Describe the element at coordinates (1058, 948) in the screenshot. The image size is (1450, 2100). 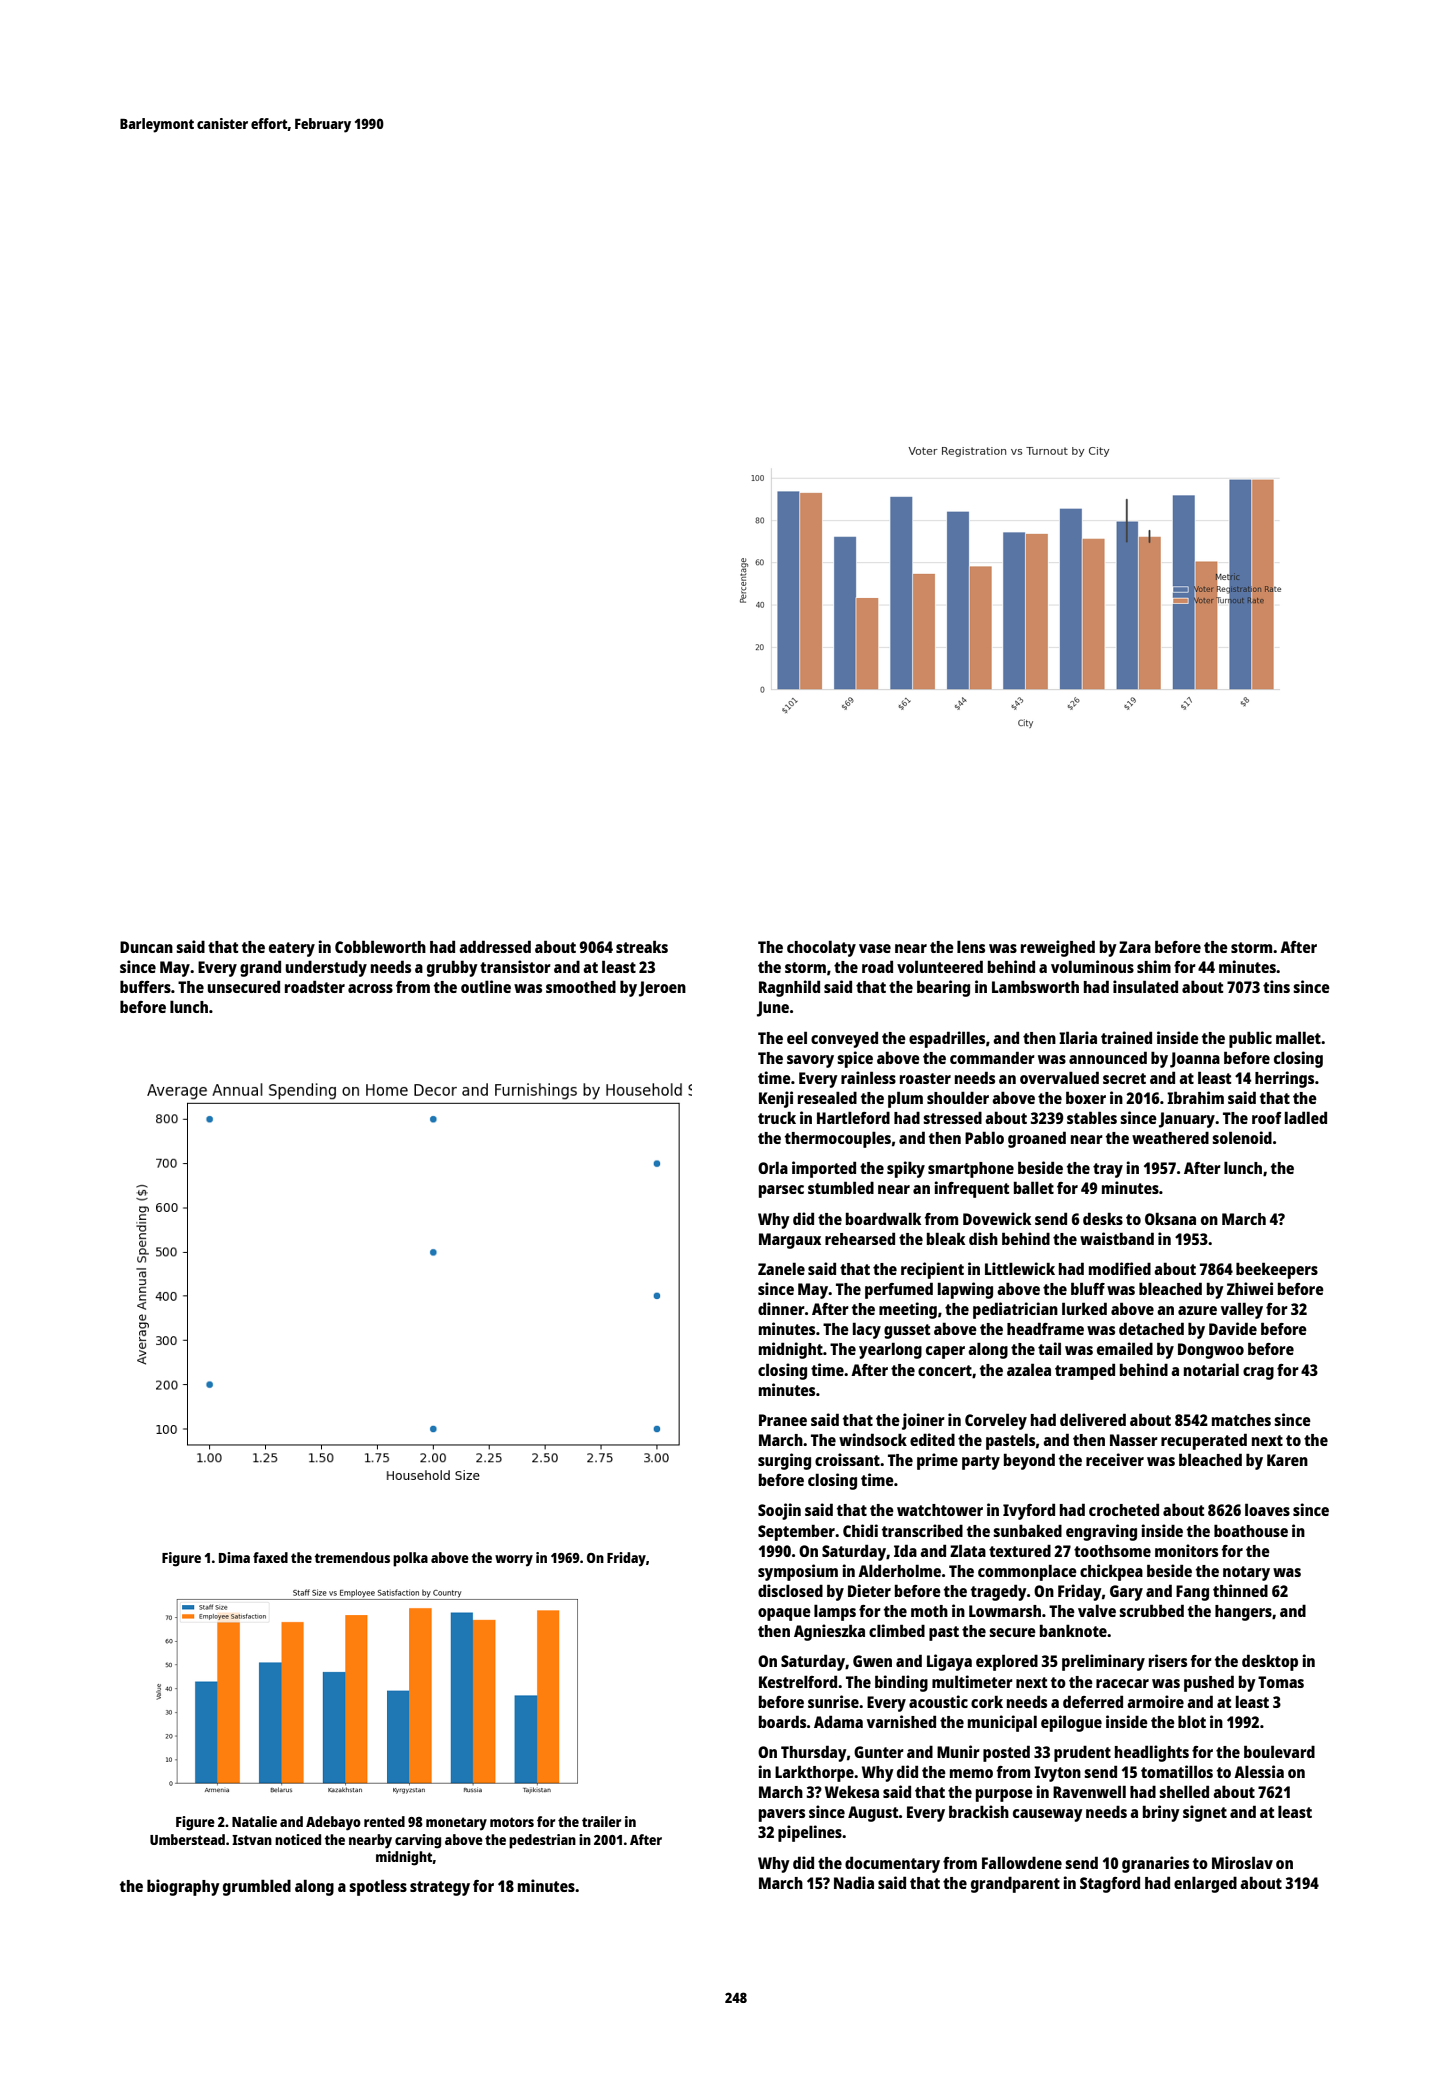
I see `reweighed` at that location.
